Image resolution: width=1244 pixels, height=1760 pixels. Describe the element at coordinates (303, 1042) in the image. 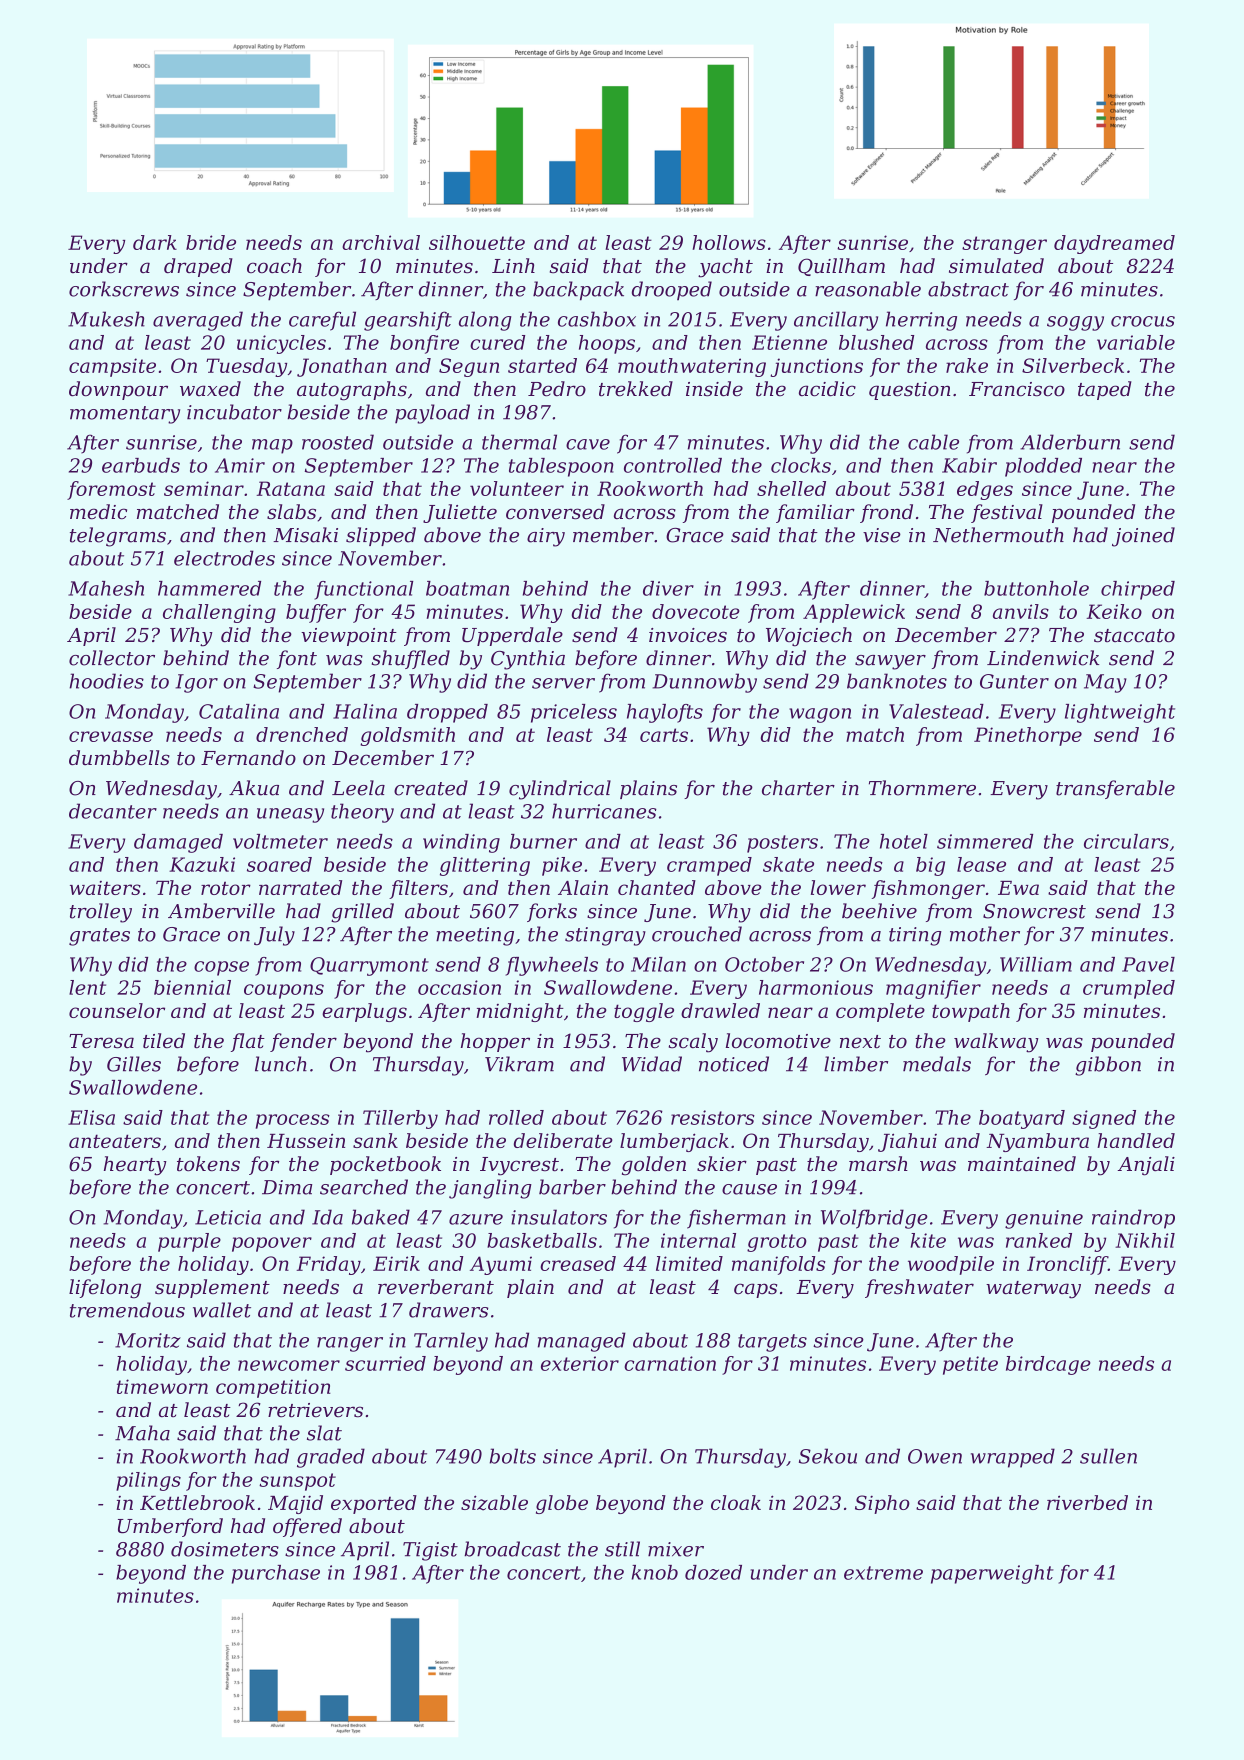

I see `fender` at that location.
